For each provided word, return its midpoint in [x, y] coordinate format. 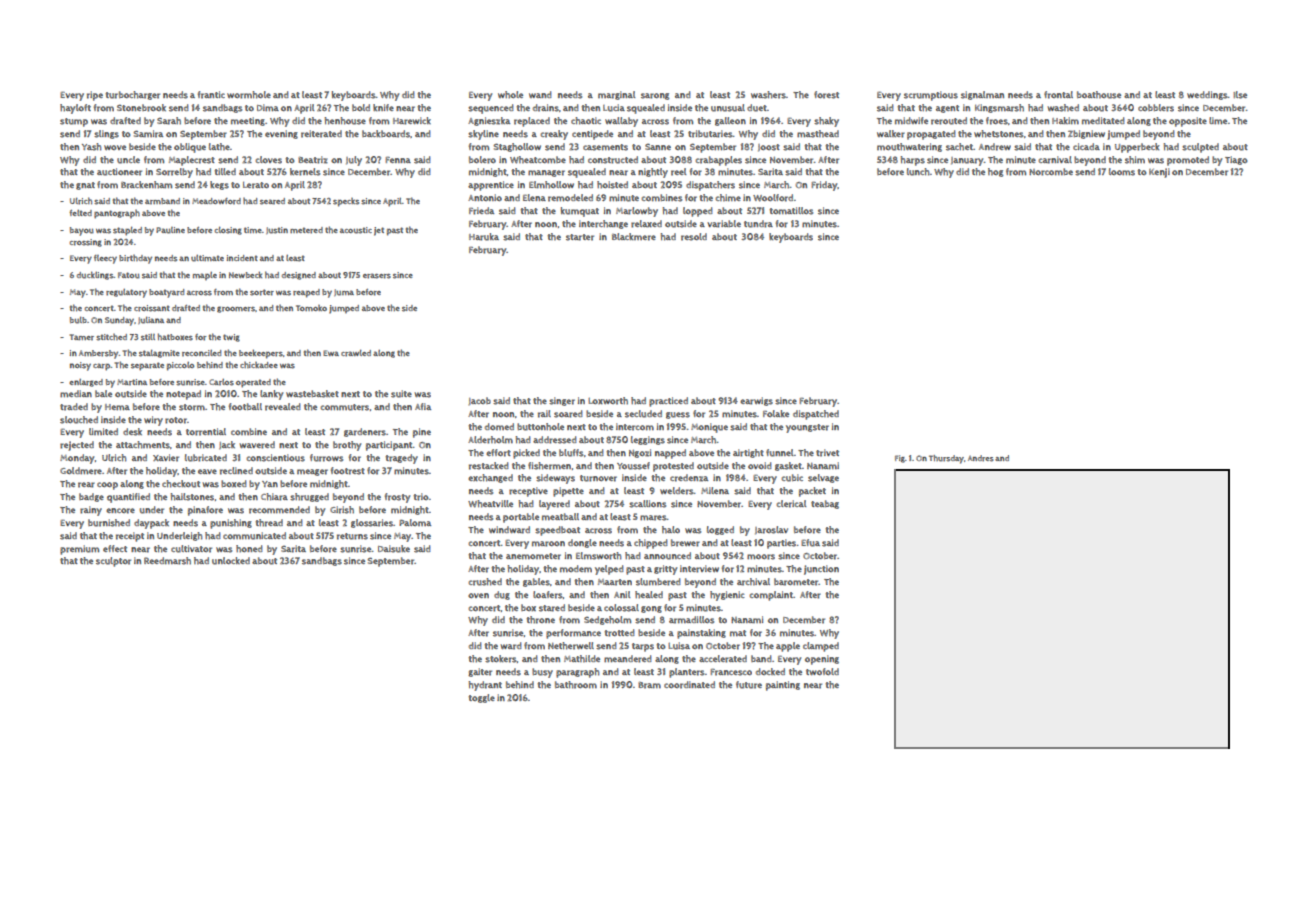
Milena [715, 490]
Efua [810, 543]
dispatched [816, 415]
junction [821, 570]
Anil [622, 594]
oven [478, 595]
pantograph [117, 214]
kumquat [580, 212]
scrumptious [931, 96]
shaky [826, 122]
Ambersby [98, 354]
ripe [95, 96]
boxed [234, 483]
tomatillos [791, 211]
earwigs [756, 401]
